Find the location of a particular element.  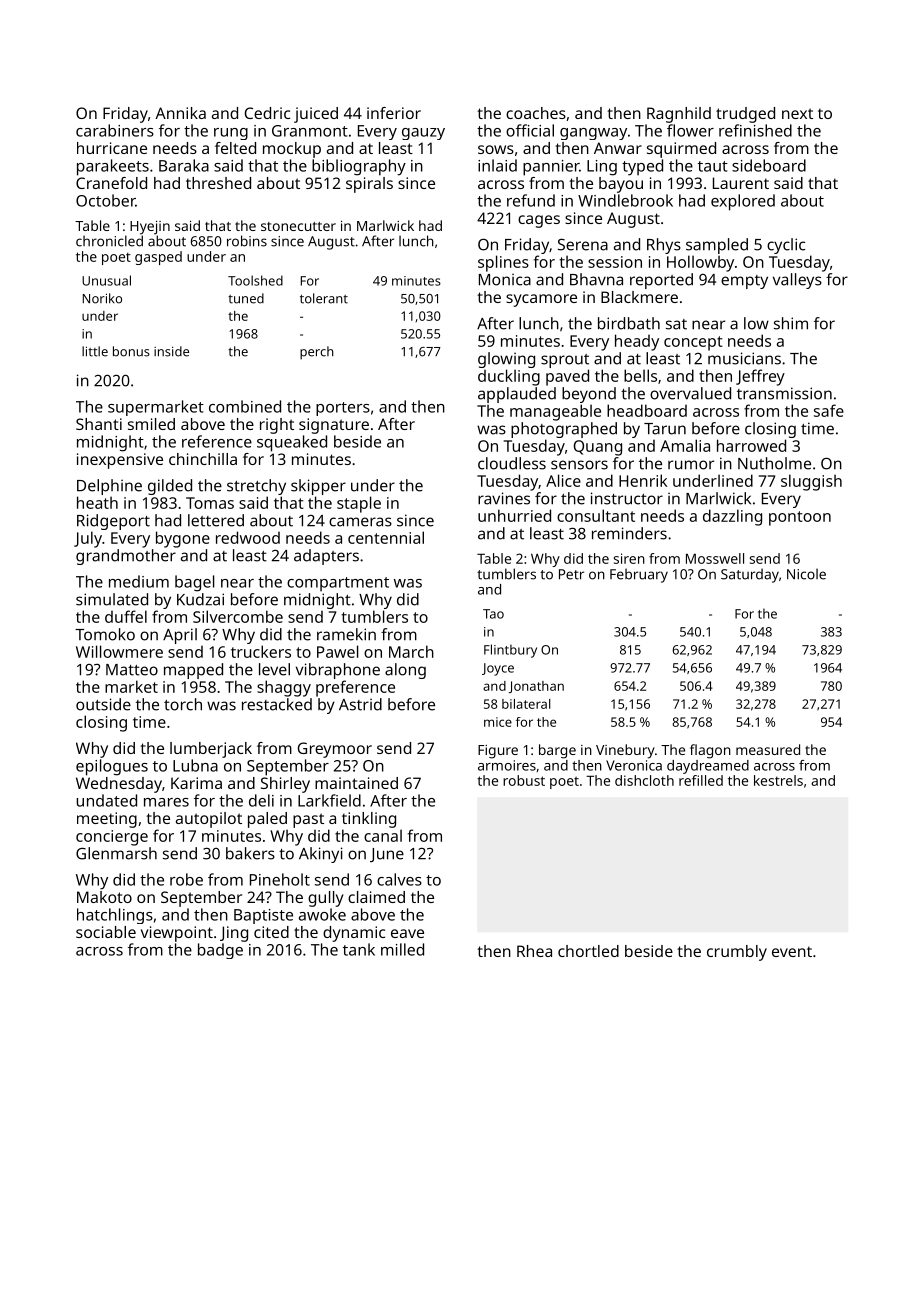

Nicole is located at coordinates (806, 574).
